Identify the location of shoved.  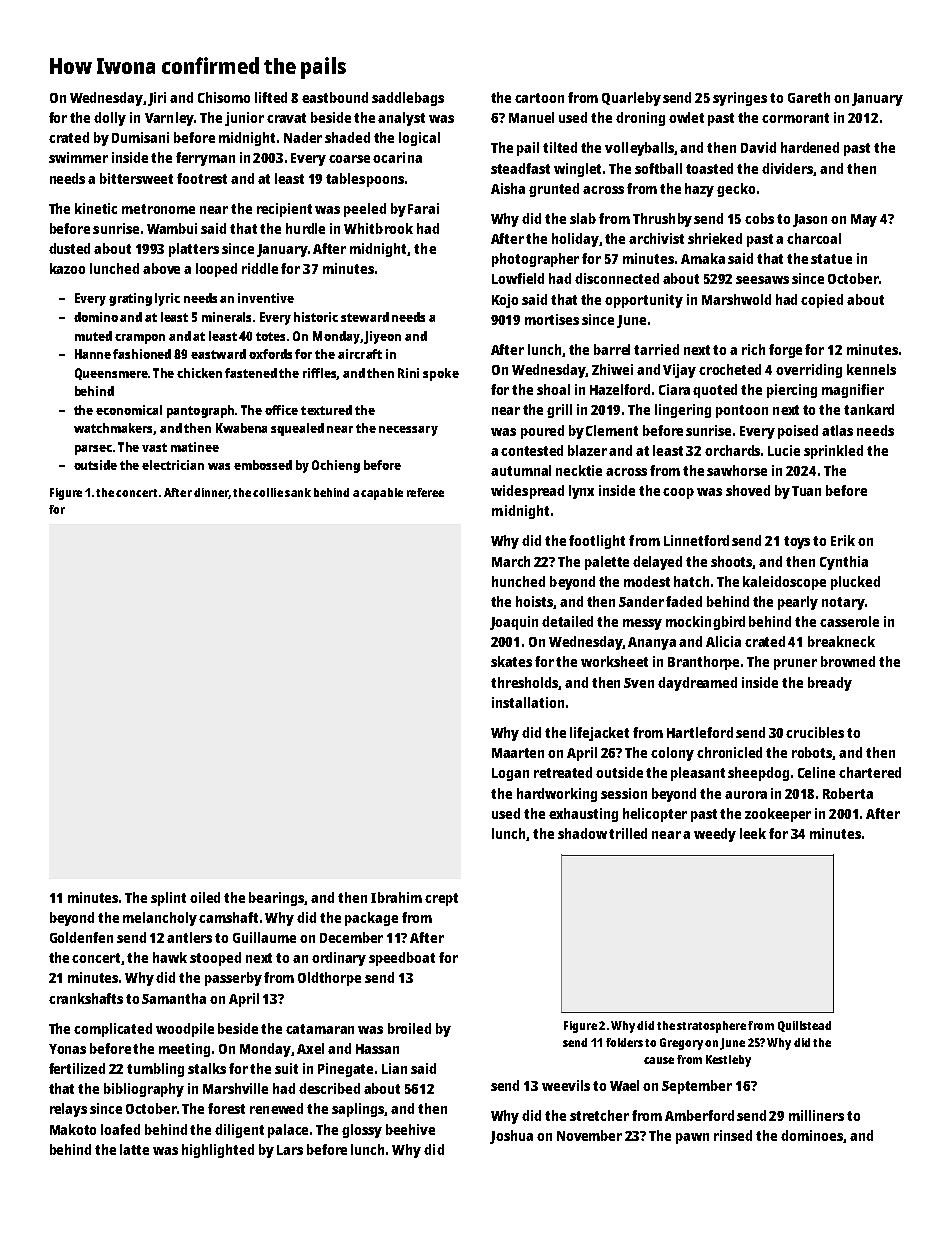
(748, 490).
